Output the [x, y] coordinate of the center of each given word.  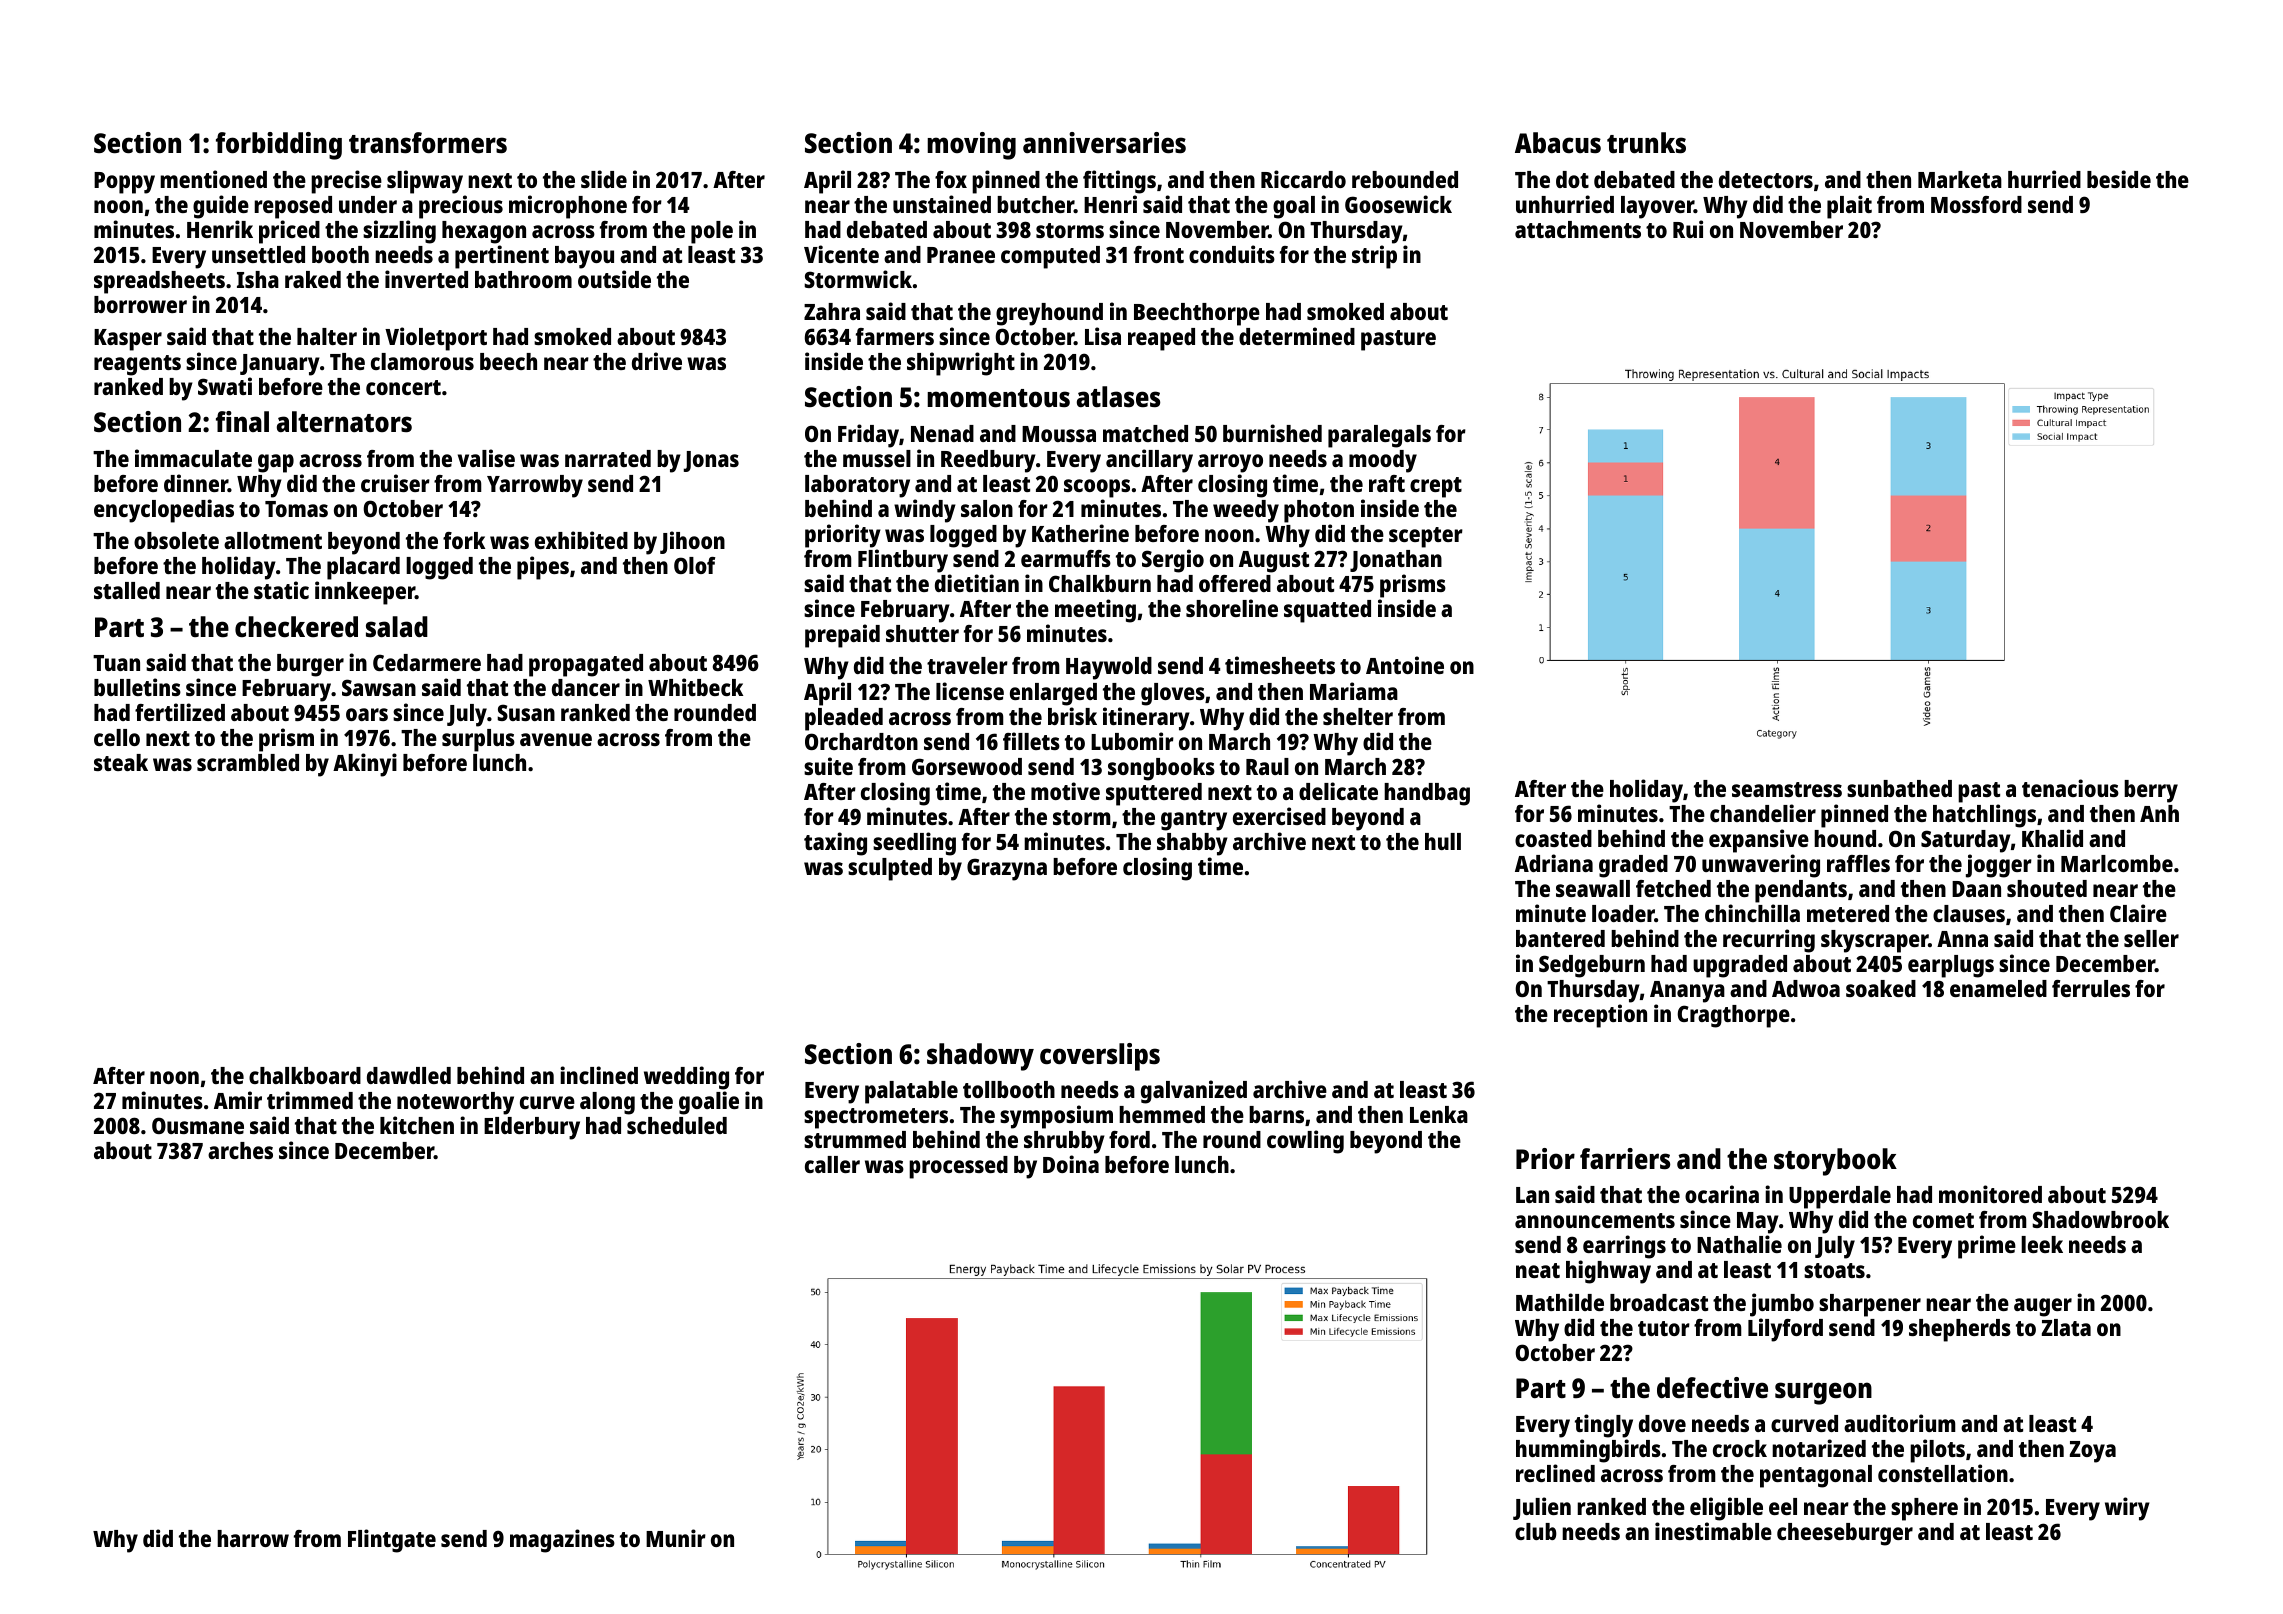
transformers [428, 143]
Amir [238, 1100]
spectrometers [876, 1118]
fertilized [180, 712]
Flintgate [392, 1541]
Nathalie [1739, 1244]
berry [2151, 791]
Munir [676, 1538]
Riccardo [1303, 179]
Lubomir [1132, 741]
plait [1849, 207]
